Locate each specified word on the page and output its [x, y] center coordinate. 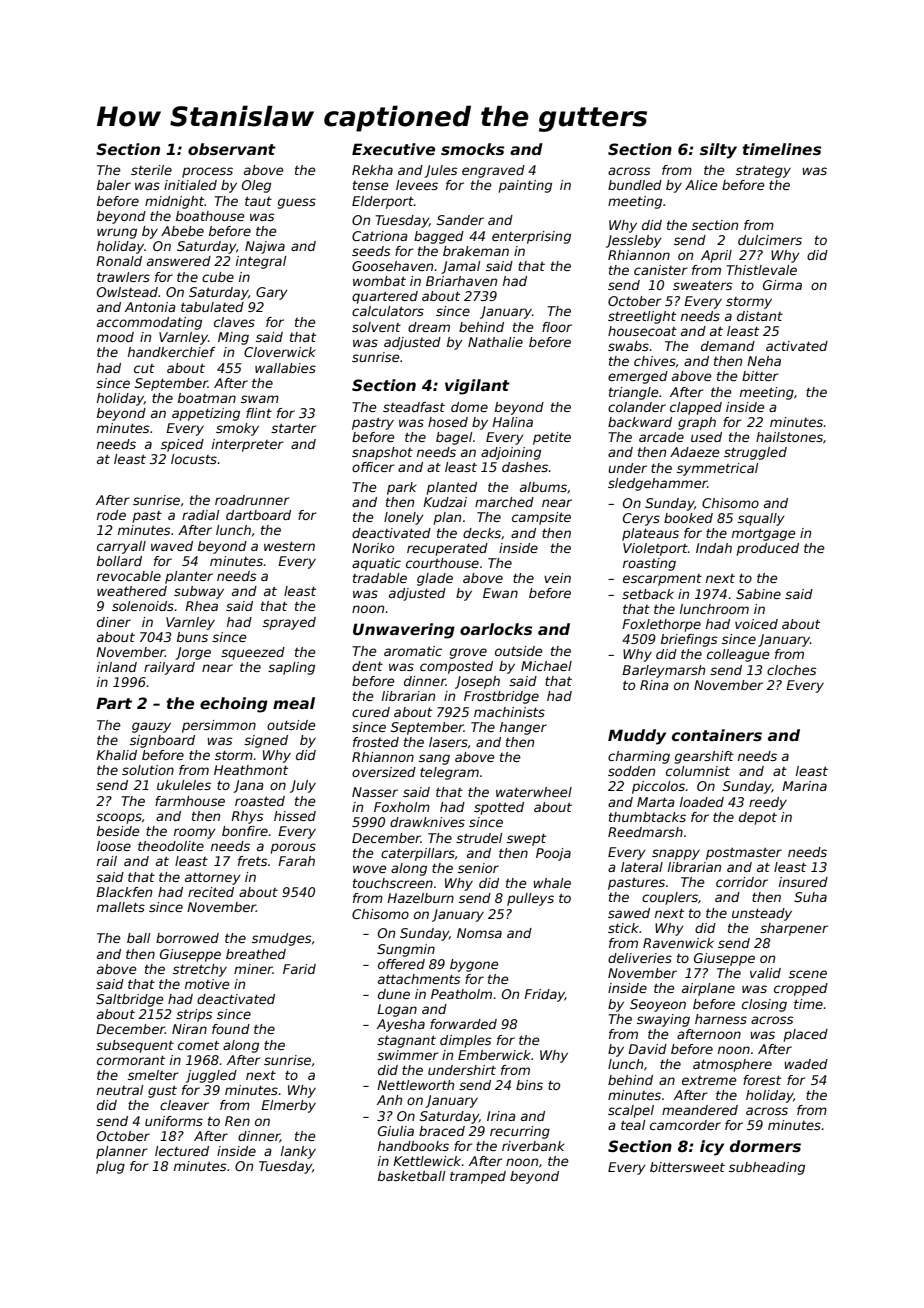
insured [803, 882]
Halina [512, 422]
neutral [120, 1090]
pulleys [530, 899]
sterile [151, 170]
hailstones [789, 437]
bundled [635, 185]
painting [525, 186]
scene [808, 974]
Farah [296, 861]
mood [115, 337]
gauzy [151, 727]
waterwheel [534, 792]
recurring [520, 1132]
